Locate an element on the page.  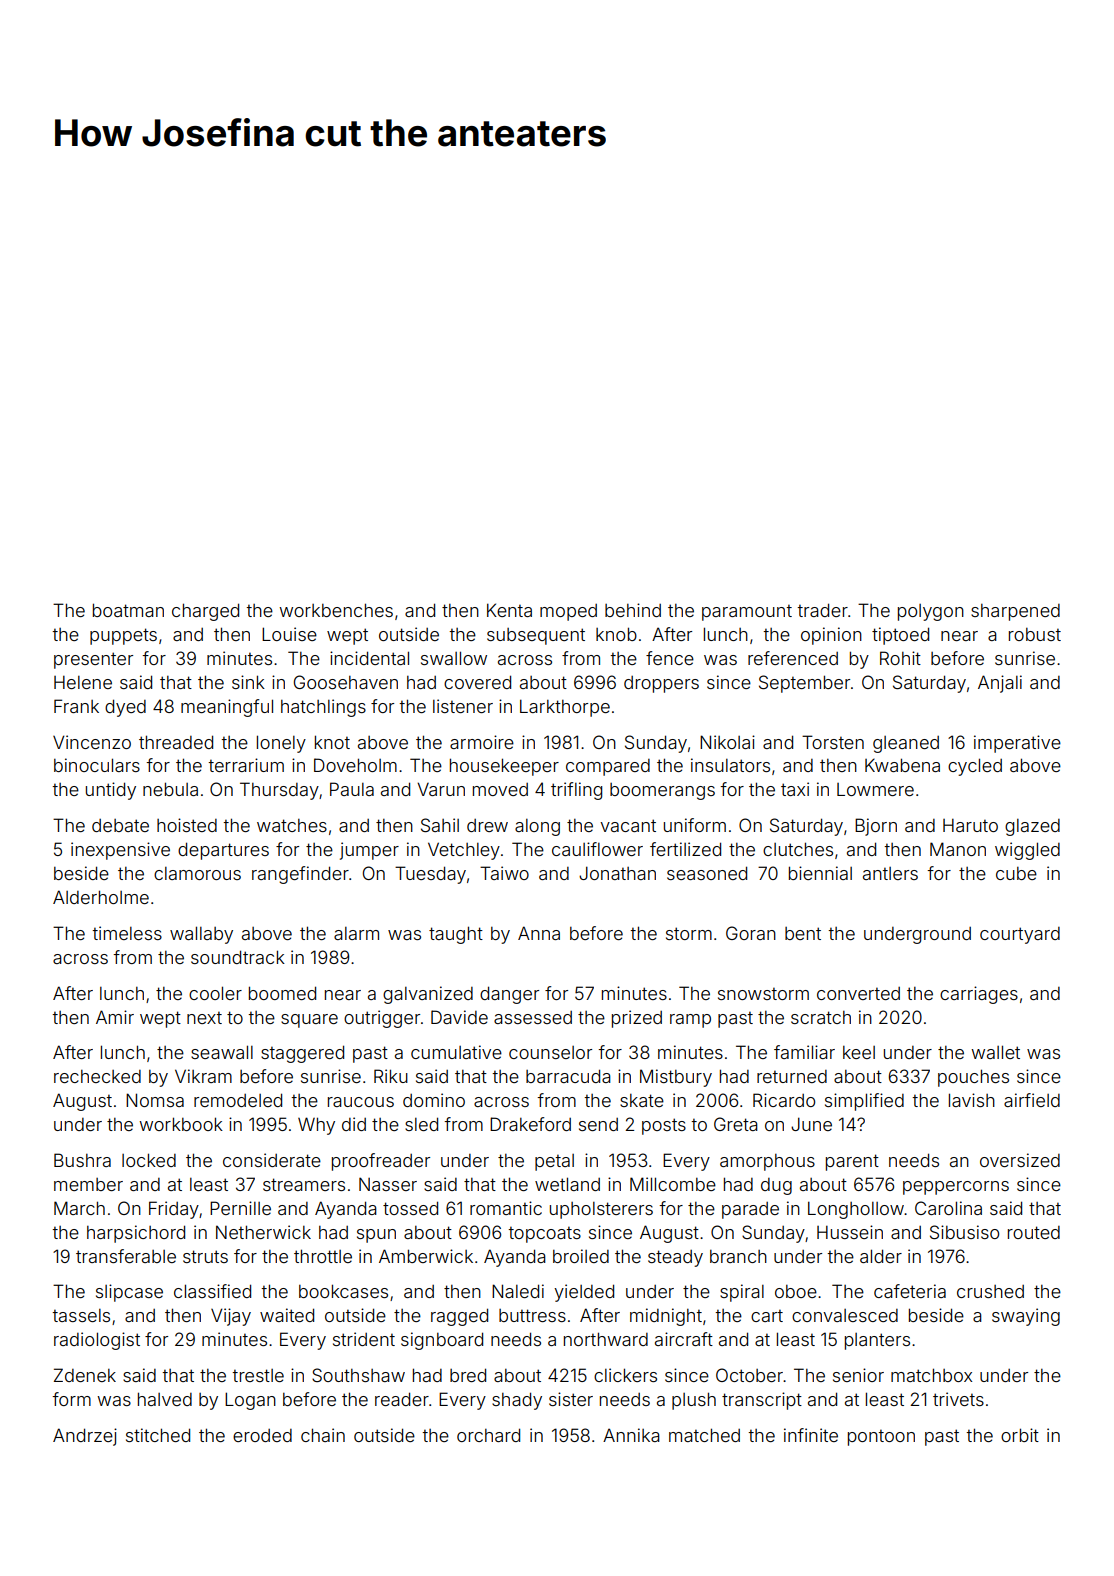
simplified is located at coordinates (864, 1102).
